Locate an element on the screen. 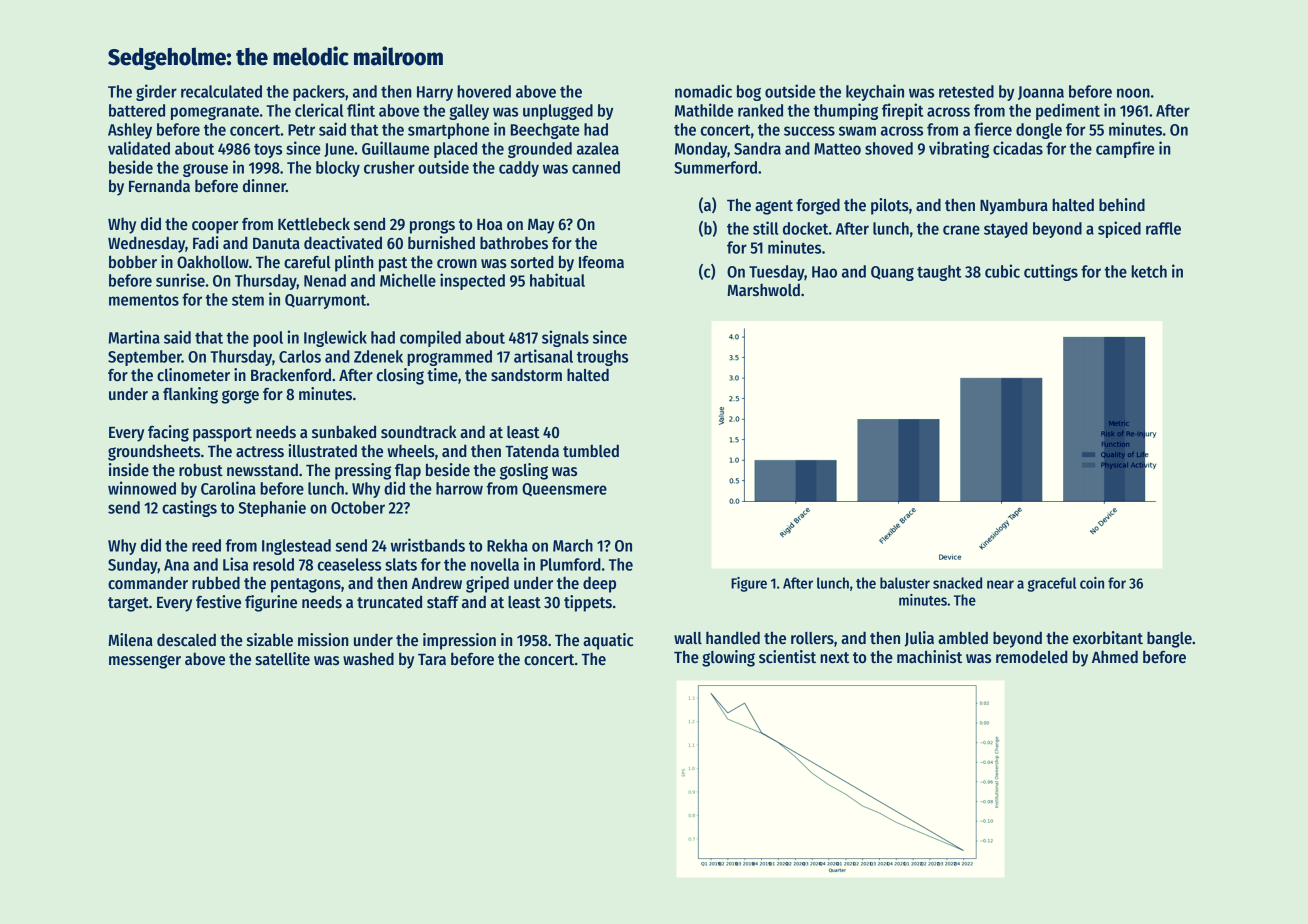  facing is located at coordinates (168, 433).
